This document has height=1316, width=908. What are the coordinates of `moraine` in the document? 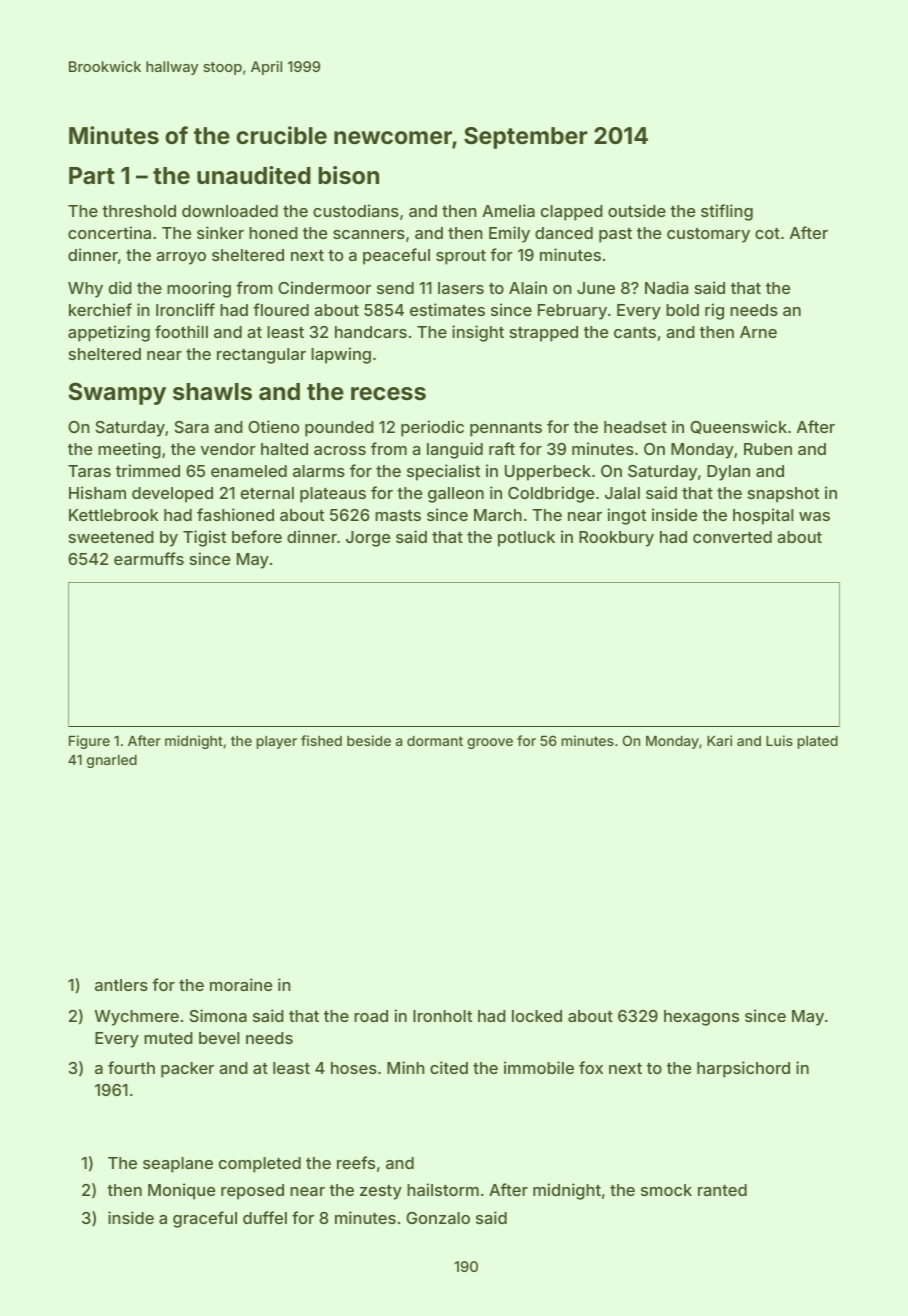 It's located at (241, 984).
